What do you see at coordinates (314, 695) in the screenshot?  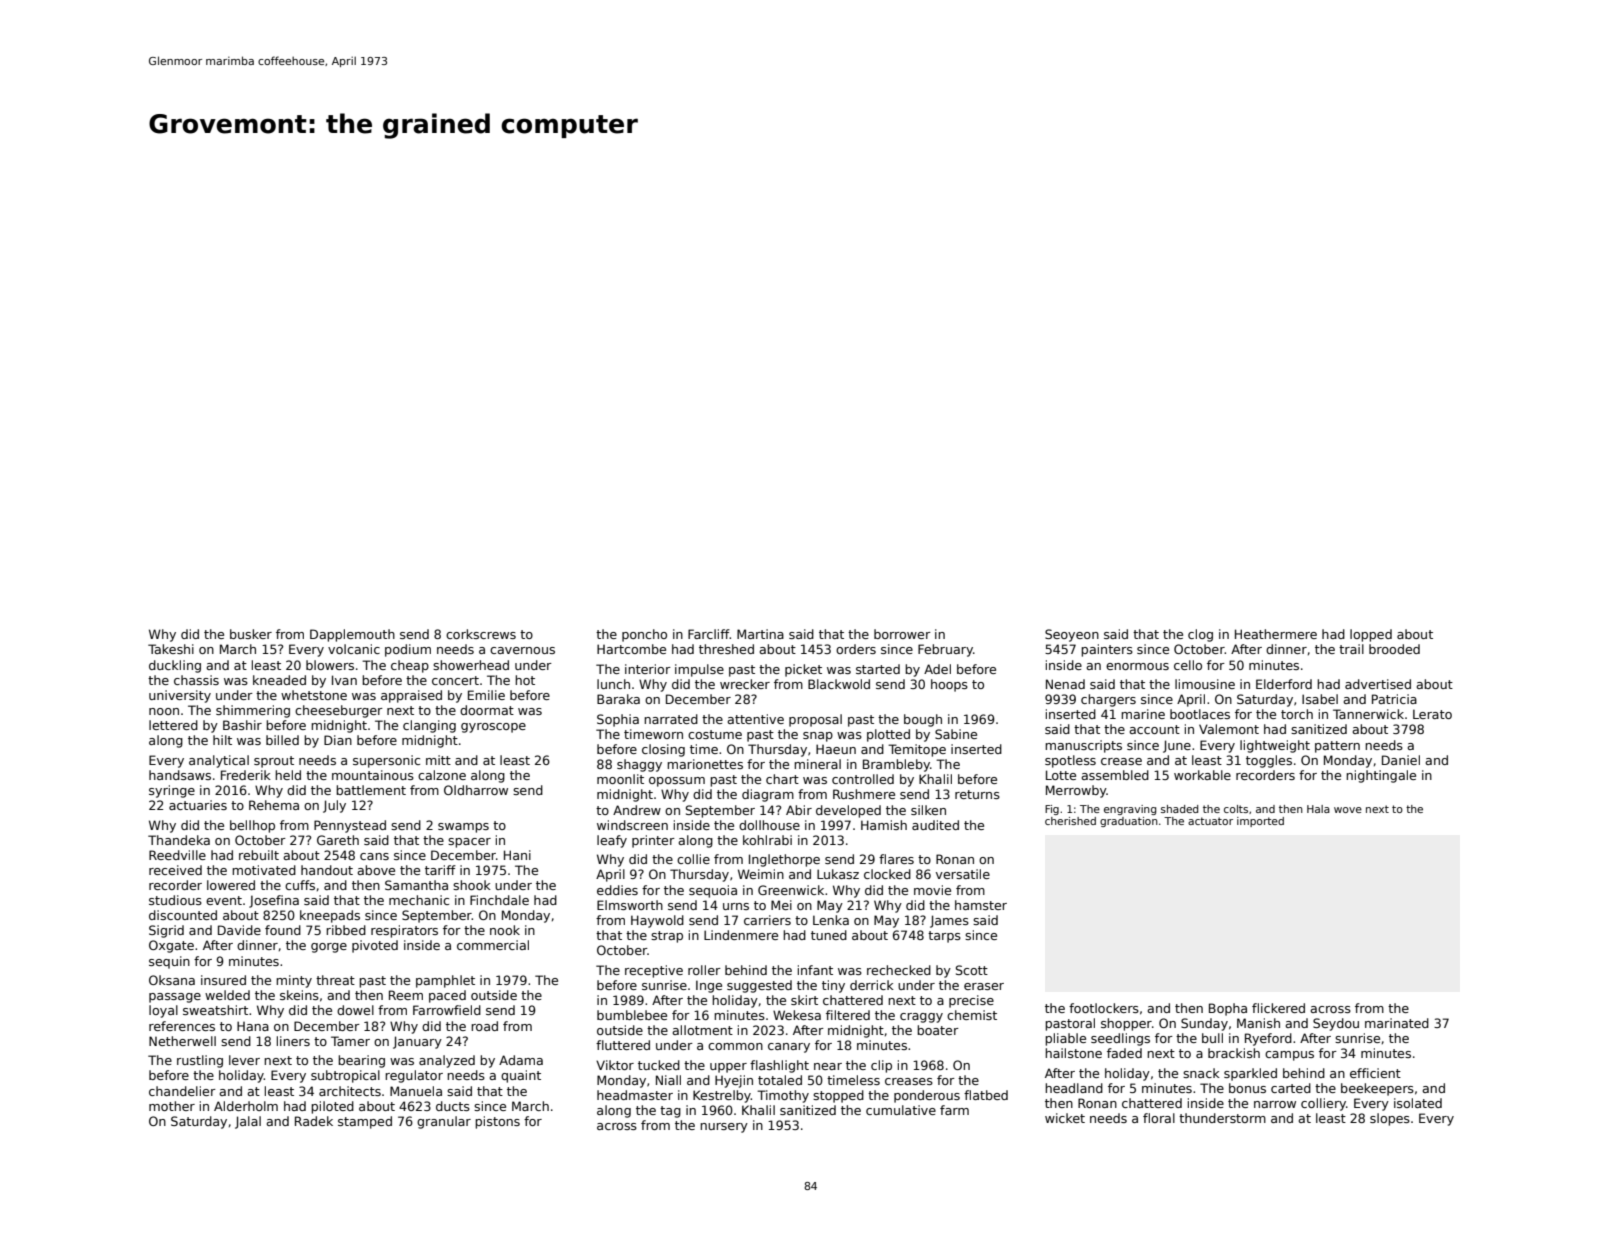 I see `whetstone` at bounding box center [314, 695].
